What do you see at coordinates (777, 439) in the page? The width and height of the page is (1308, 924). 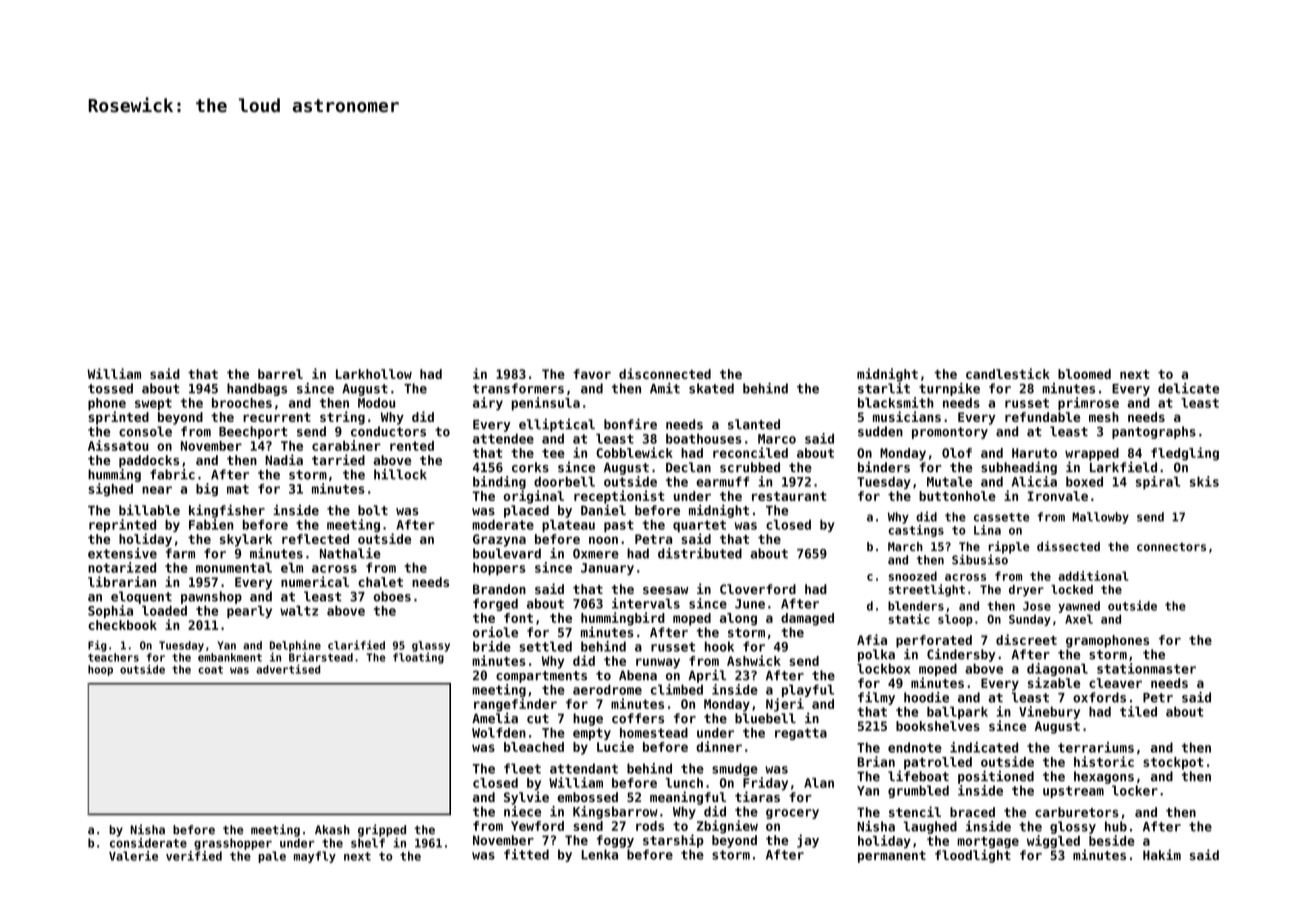 I see `Marco` at bounding box center [777, 439].
